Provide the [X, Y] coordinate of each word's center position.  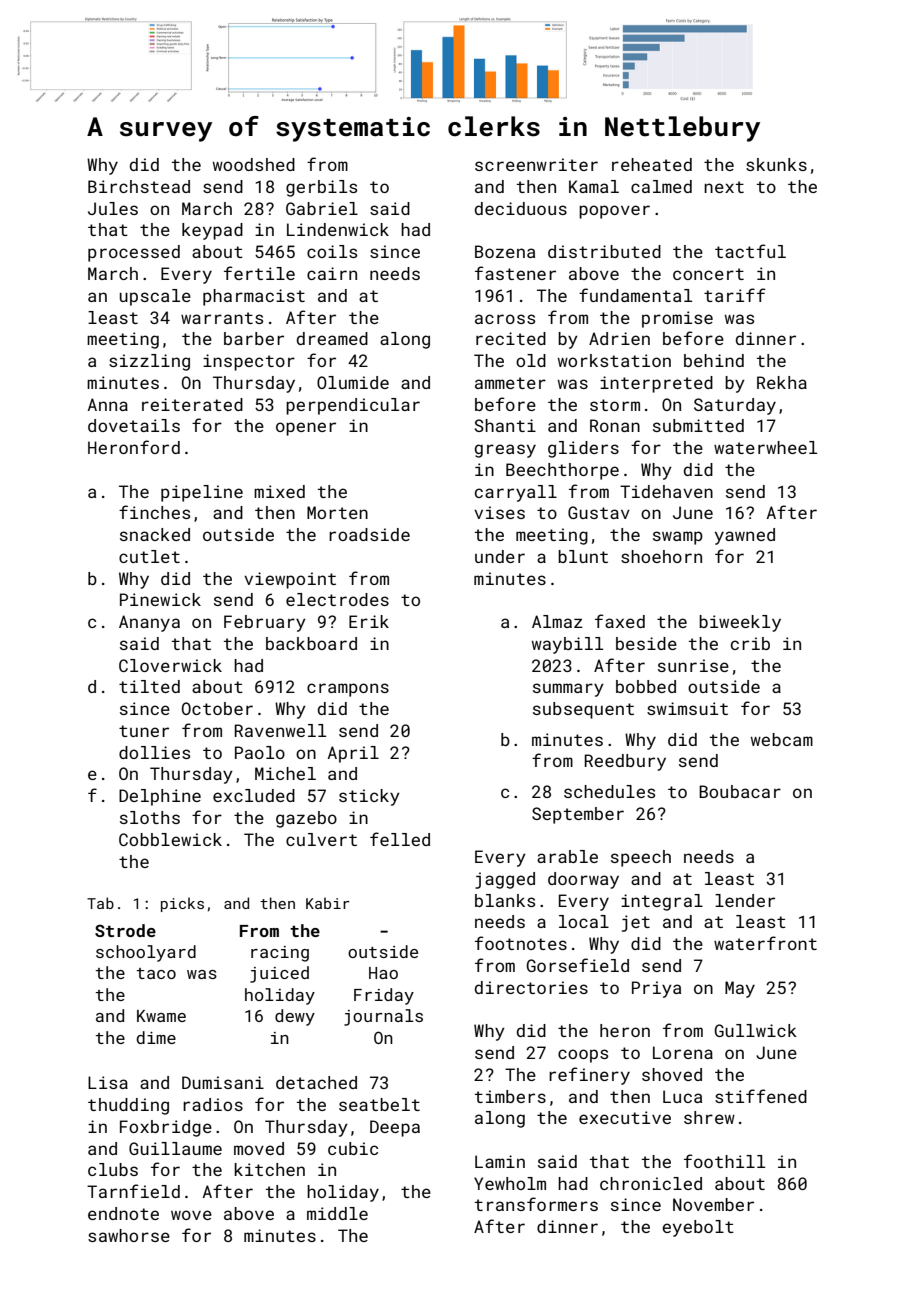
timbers [510, 1096]
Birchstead [139, 186]
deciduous [521, 208]
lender [745, 900]
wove [191, 1215]
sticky [369, 797]
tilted [149, 686]
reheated [652, 164]
